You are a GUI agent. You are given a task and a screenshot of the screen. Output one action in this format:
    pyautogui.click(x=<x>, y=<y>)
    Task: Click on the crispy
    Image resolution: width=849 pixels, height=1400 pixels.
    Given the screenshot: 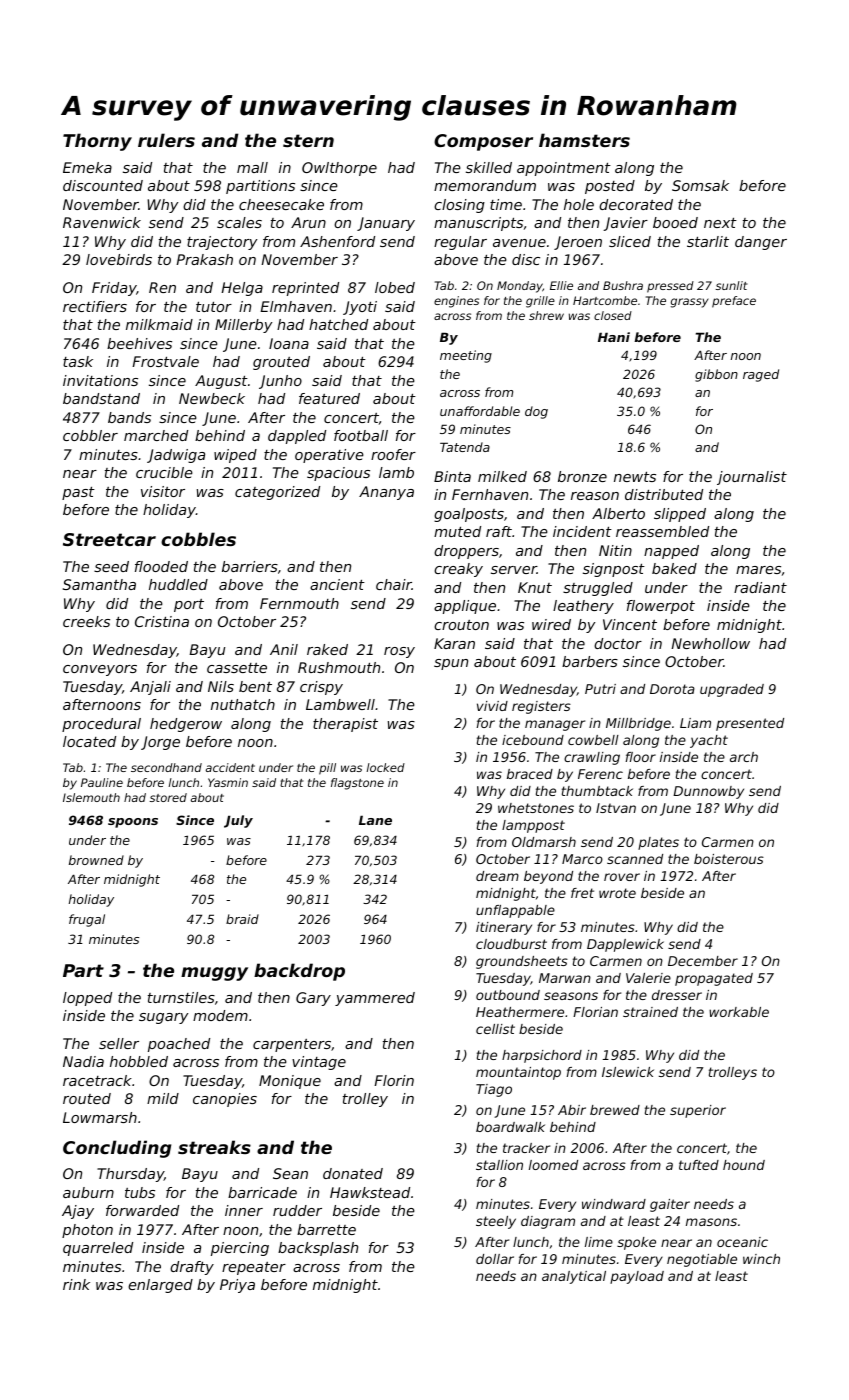 What is the action you would take?
    pyautogui.click(x=321, y=688)
